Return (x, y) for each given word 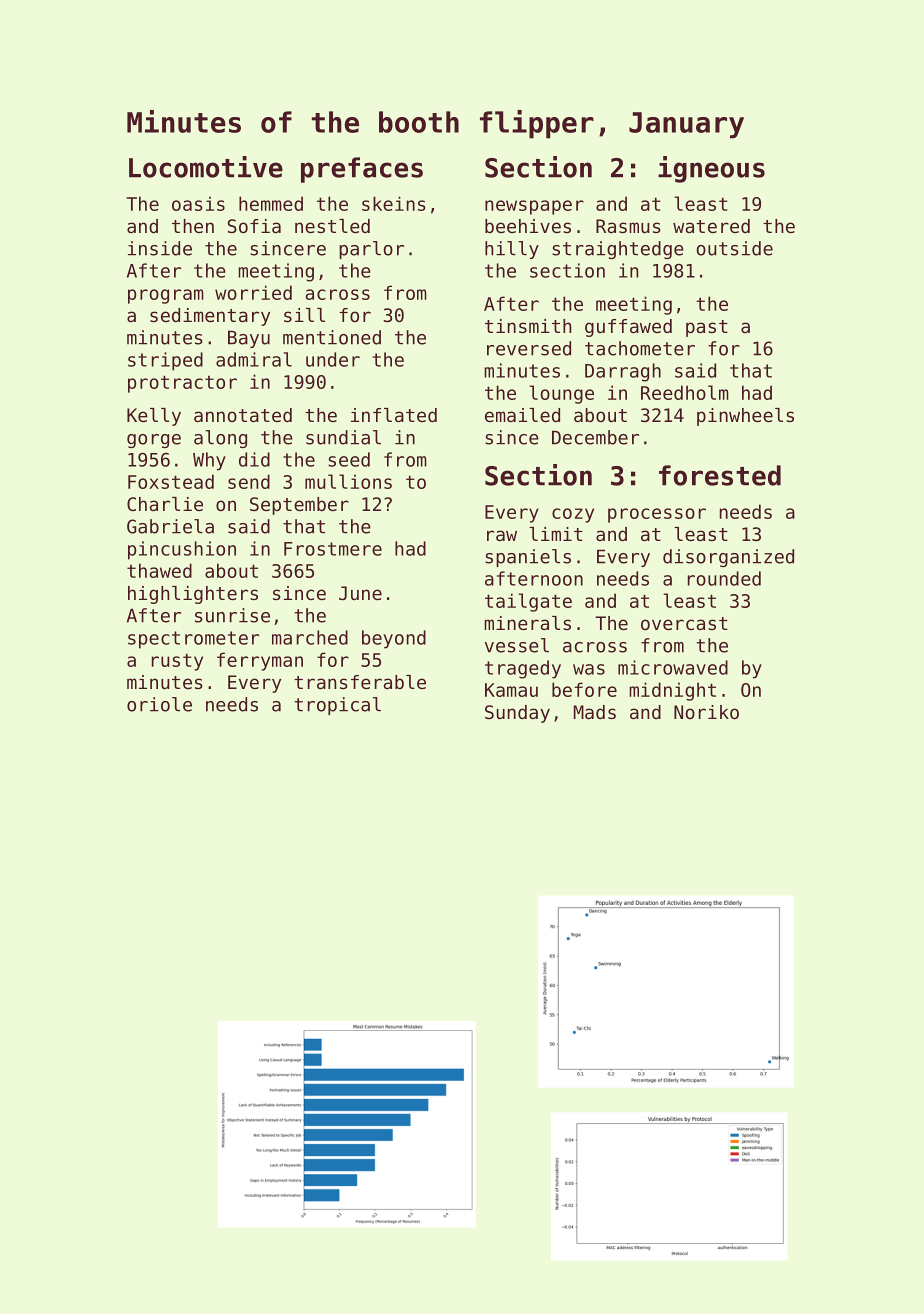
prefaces (362, 170)
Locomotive (206, 167)
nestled (332, 226)
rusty (177, 662)
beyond (394, 639)
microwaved (673, 667)
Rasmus (628, 226)
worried (253, 292)
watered (711, 226)
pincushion (182, 550)
